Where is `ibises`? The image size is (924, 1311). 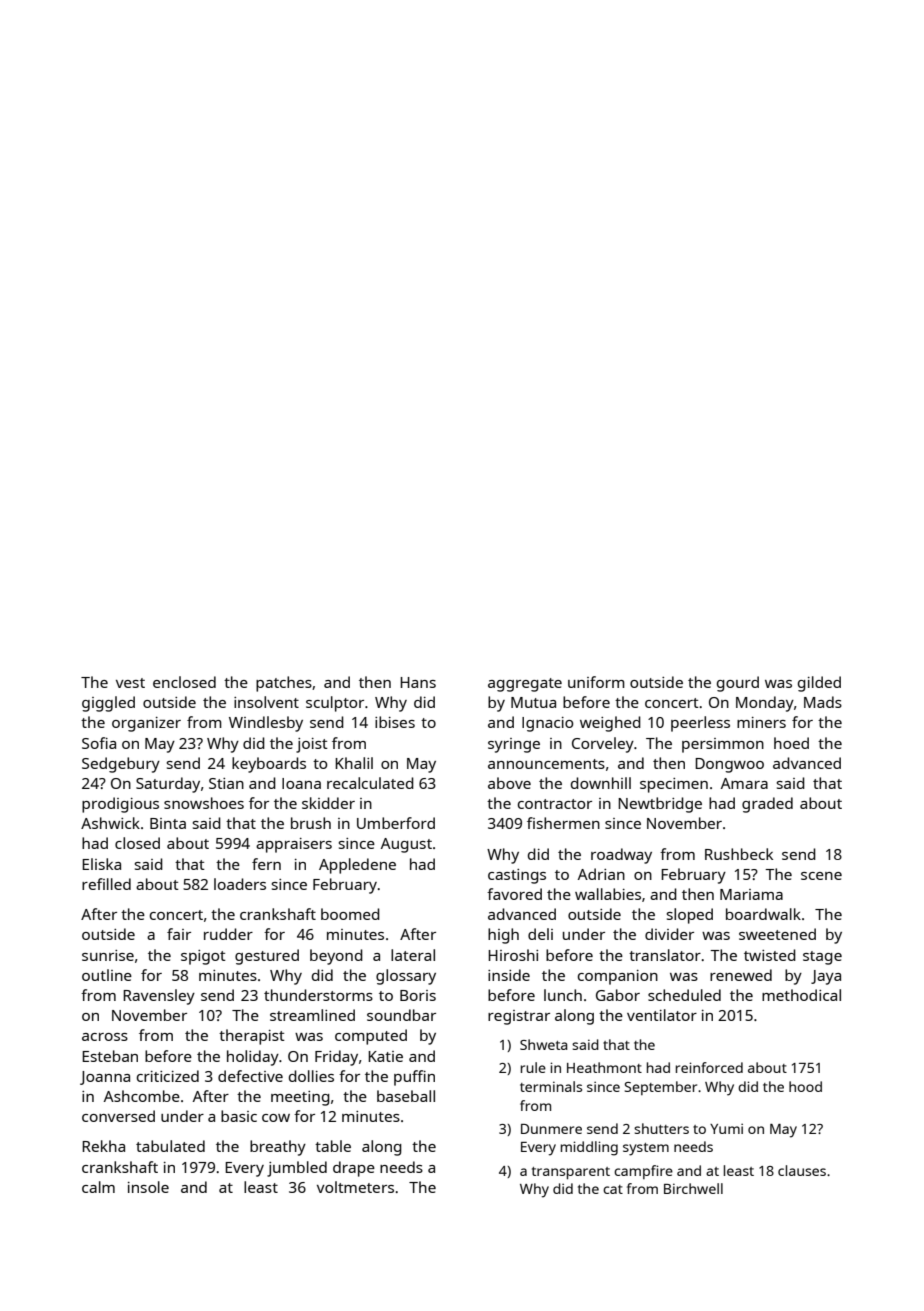 ibises is located at coordinates (395, 722).
